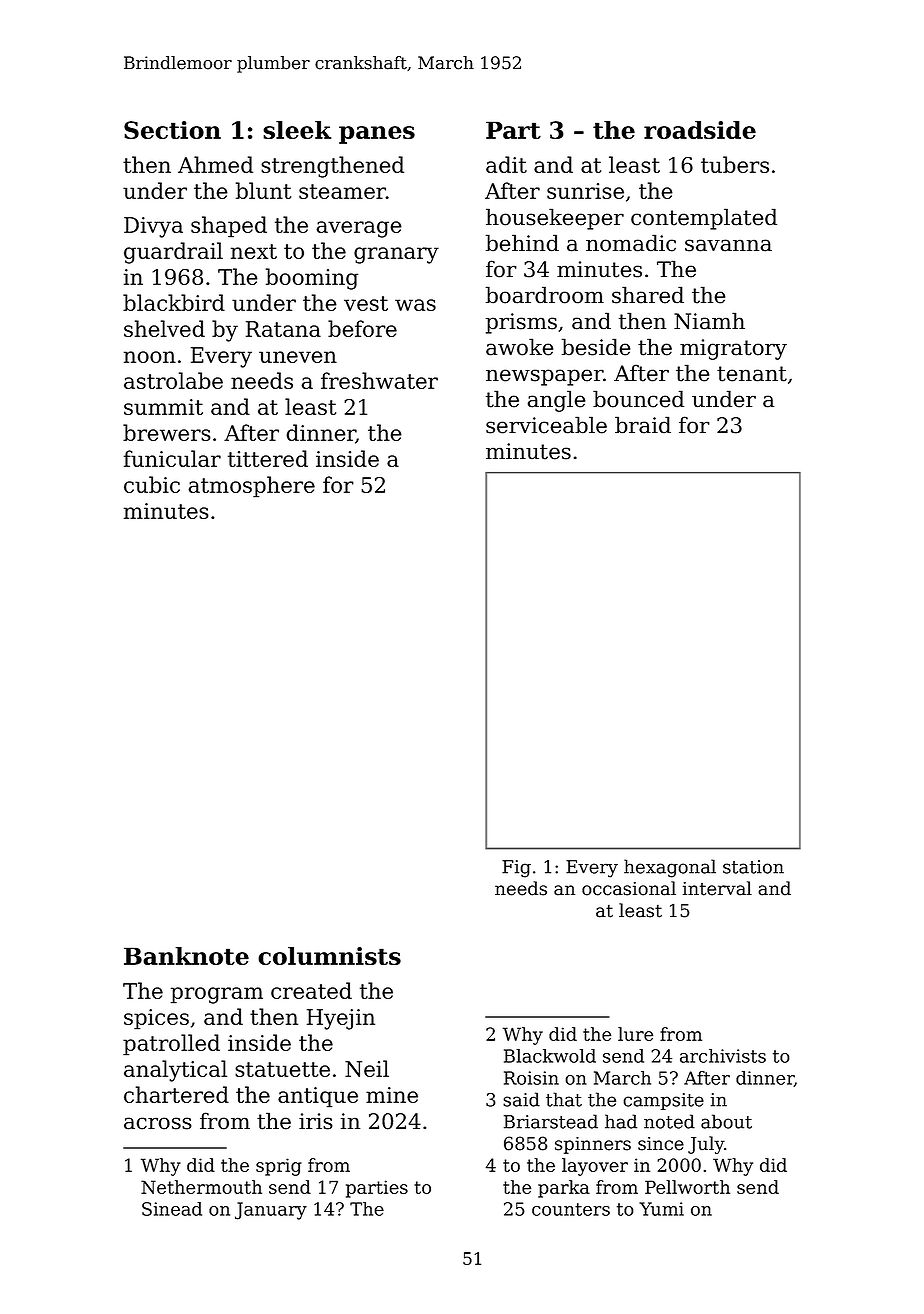 The height and width of the page is (1314, 924). Describe the element at coordinates (709, 321) in the page. I see `Niamh` at that location.
